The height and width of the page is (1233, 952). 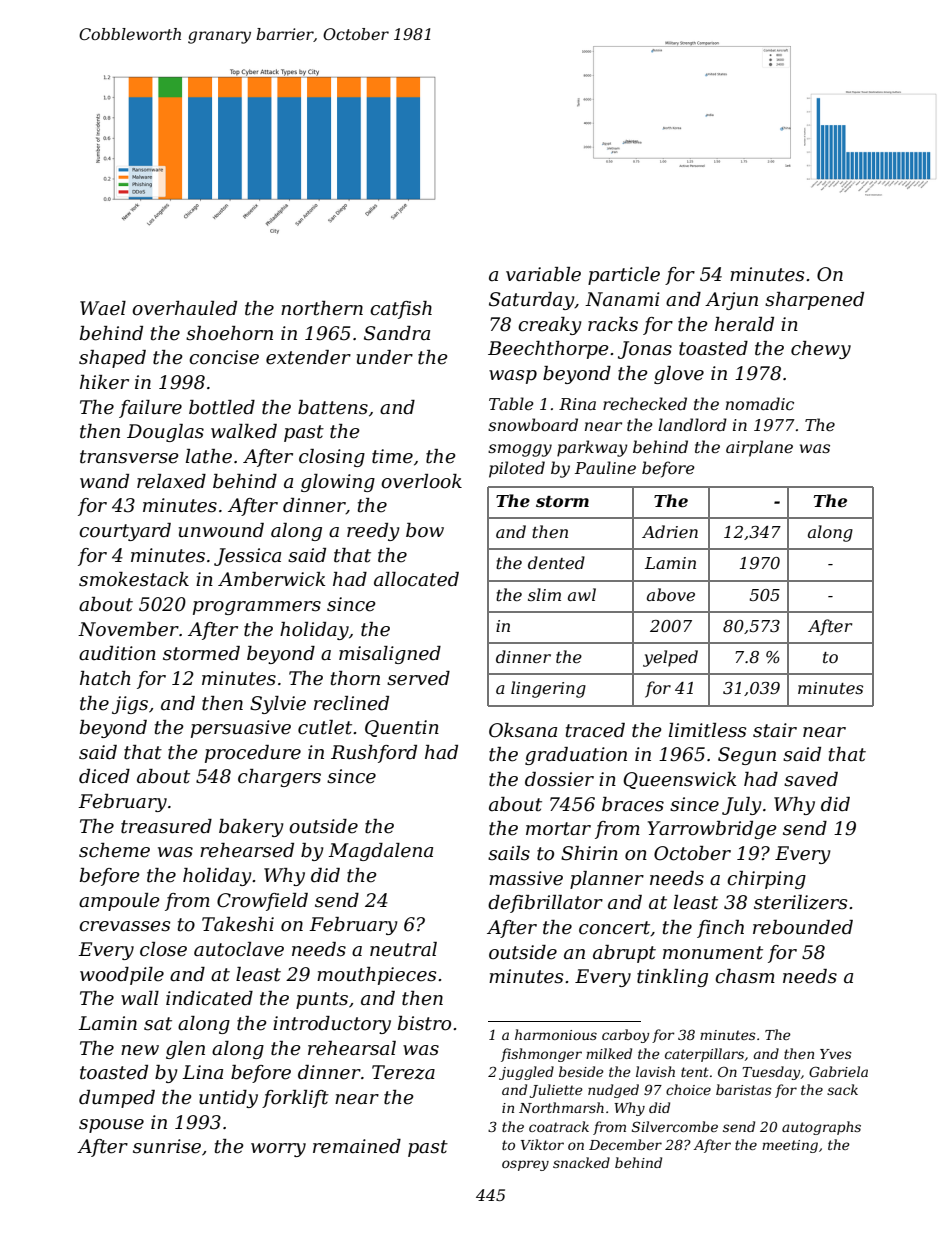 I want to click on yelped, so click(x=670, y=658).
